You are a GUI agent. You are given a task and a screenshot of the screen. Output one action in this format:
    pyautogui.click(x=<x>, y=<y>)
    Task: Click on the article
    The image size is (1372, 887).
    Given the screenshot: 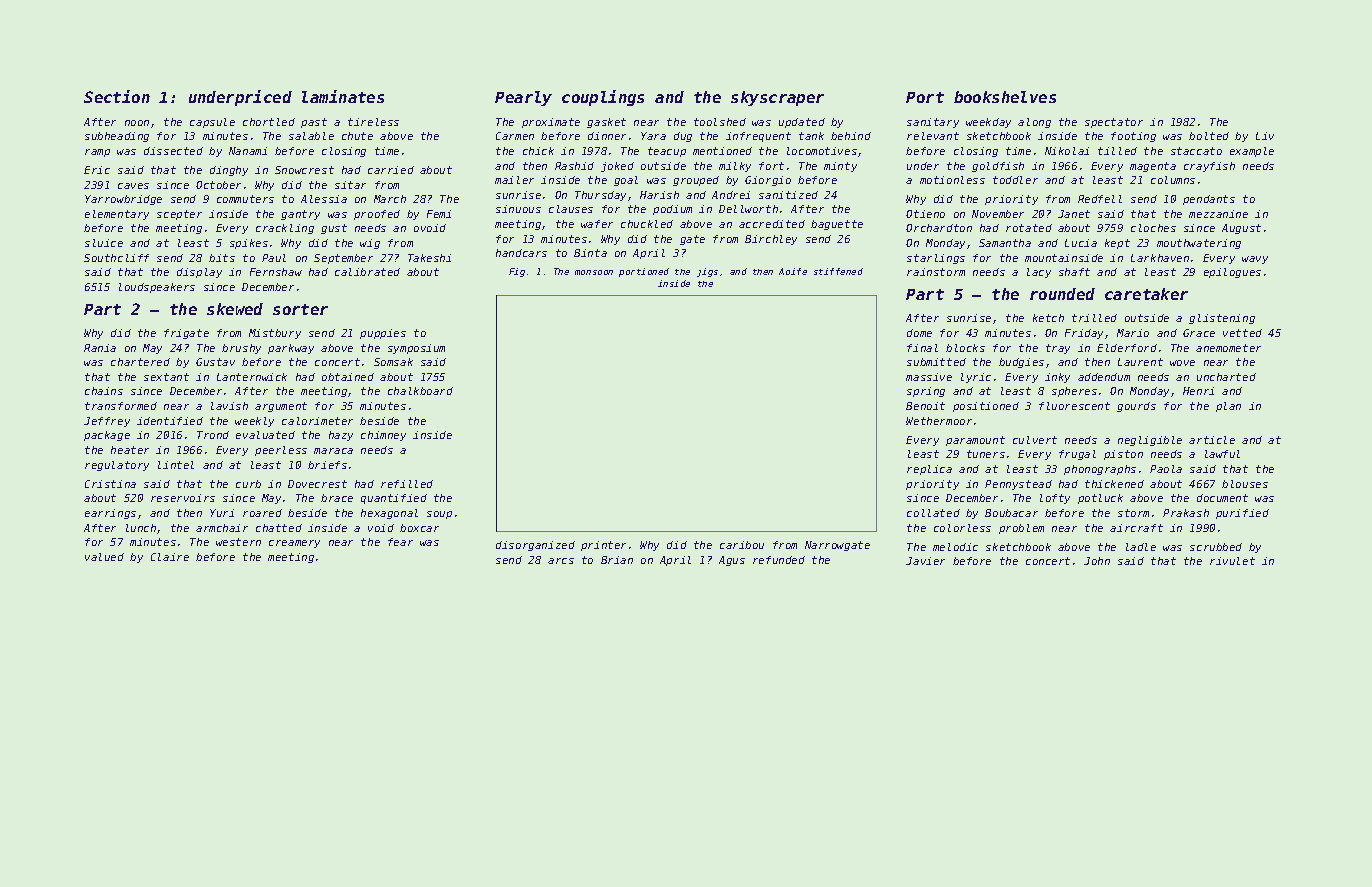 What is the action you would take?
    pyautogui.click(x=1212, y=440)
